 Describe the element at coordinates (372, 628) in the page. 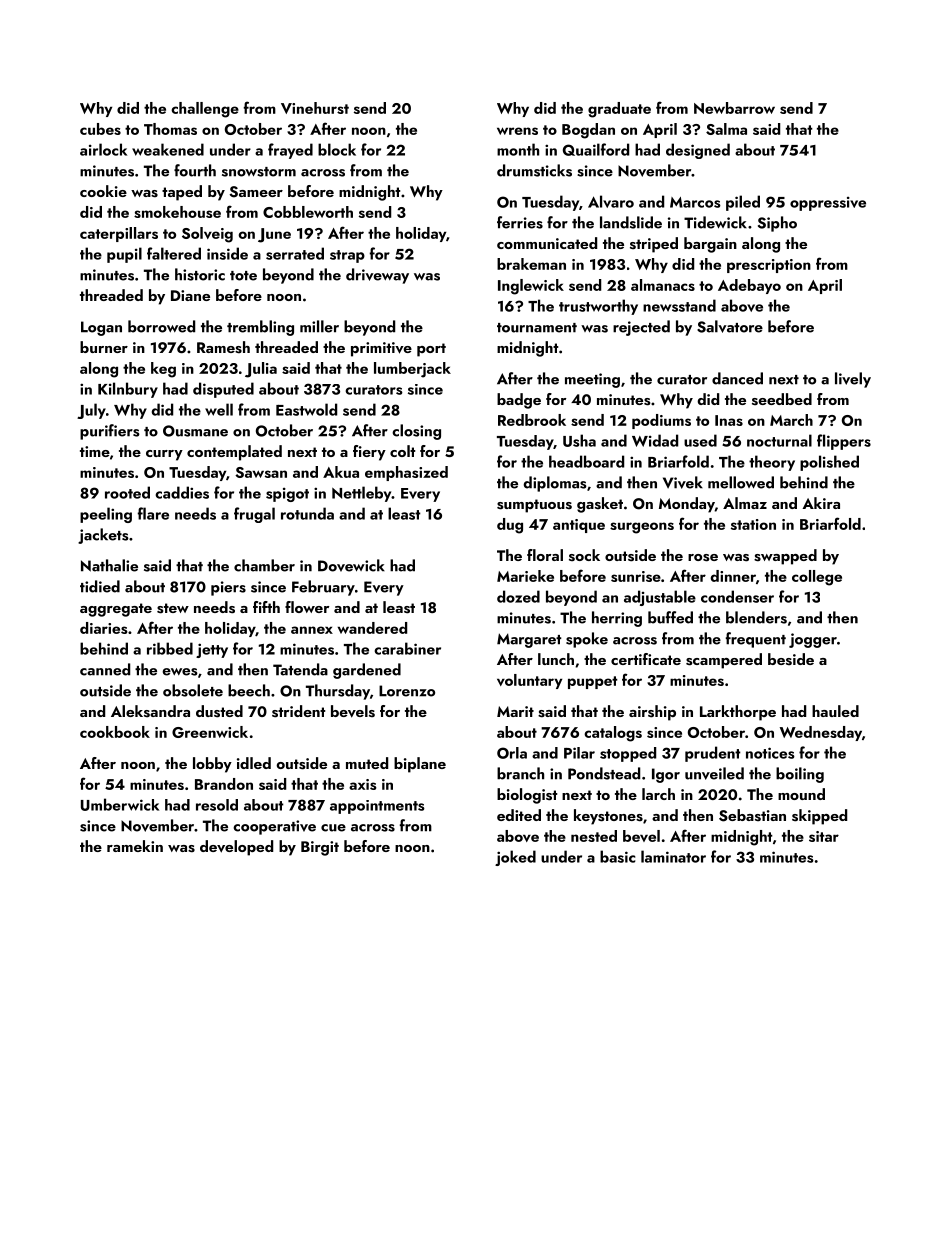

I see `wandered` at that location.
